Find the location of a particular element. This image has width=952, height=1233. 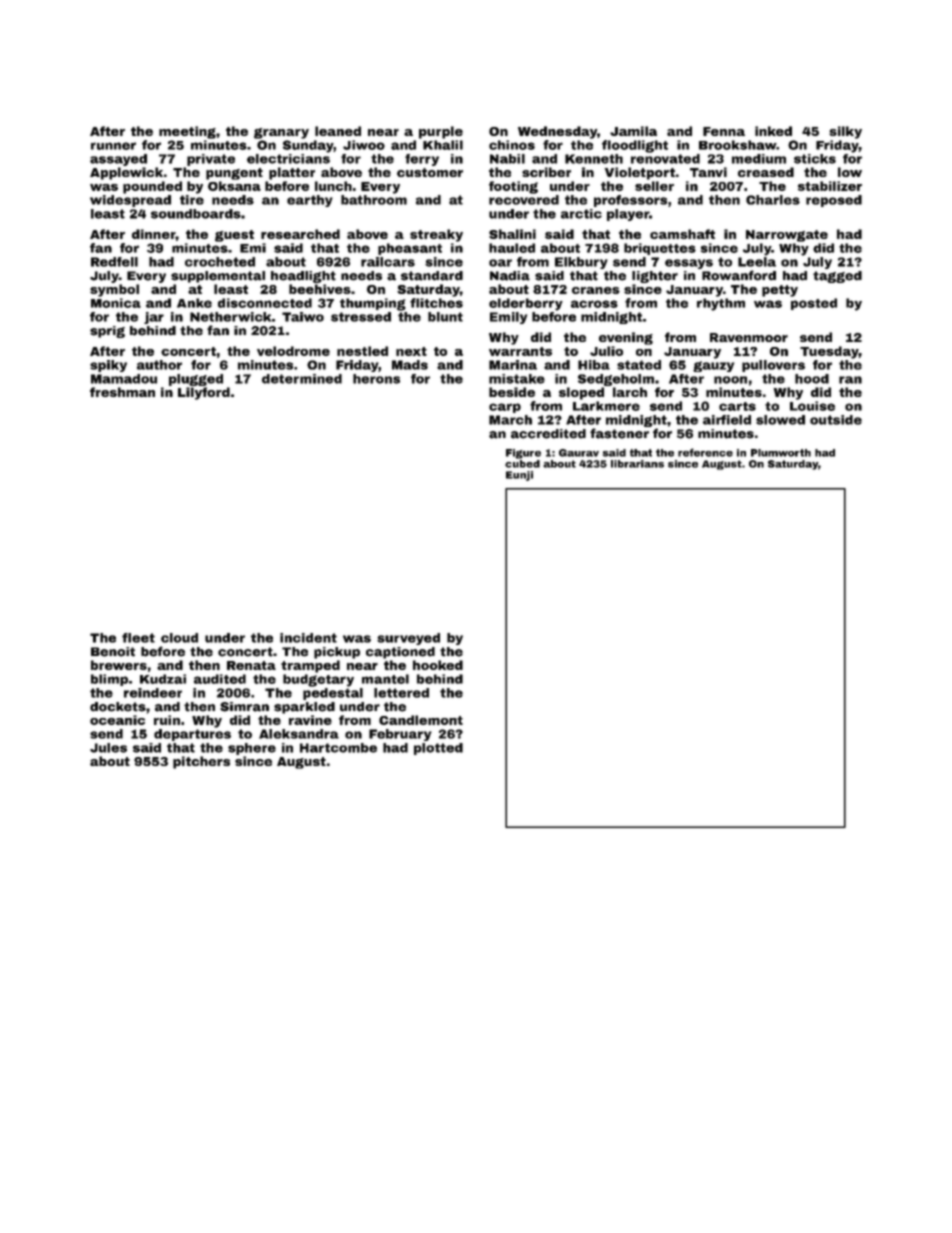

freshman is located at coordinates (122, 392).
